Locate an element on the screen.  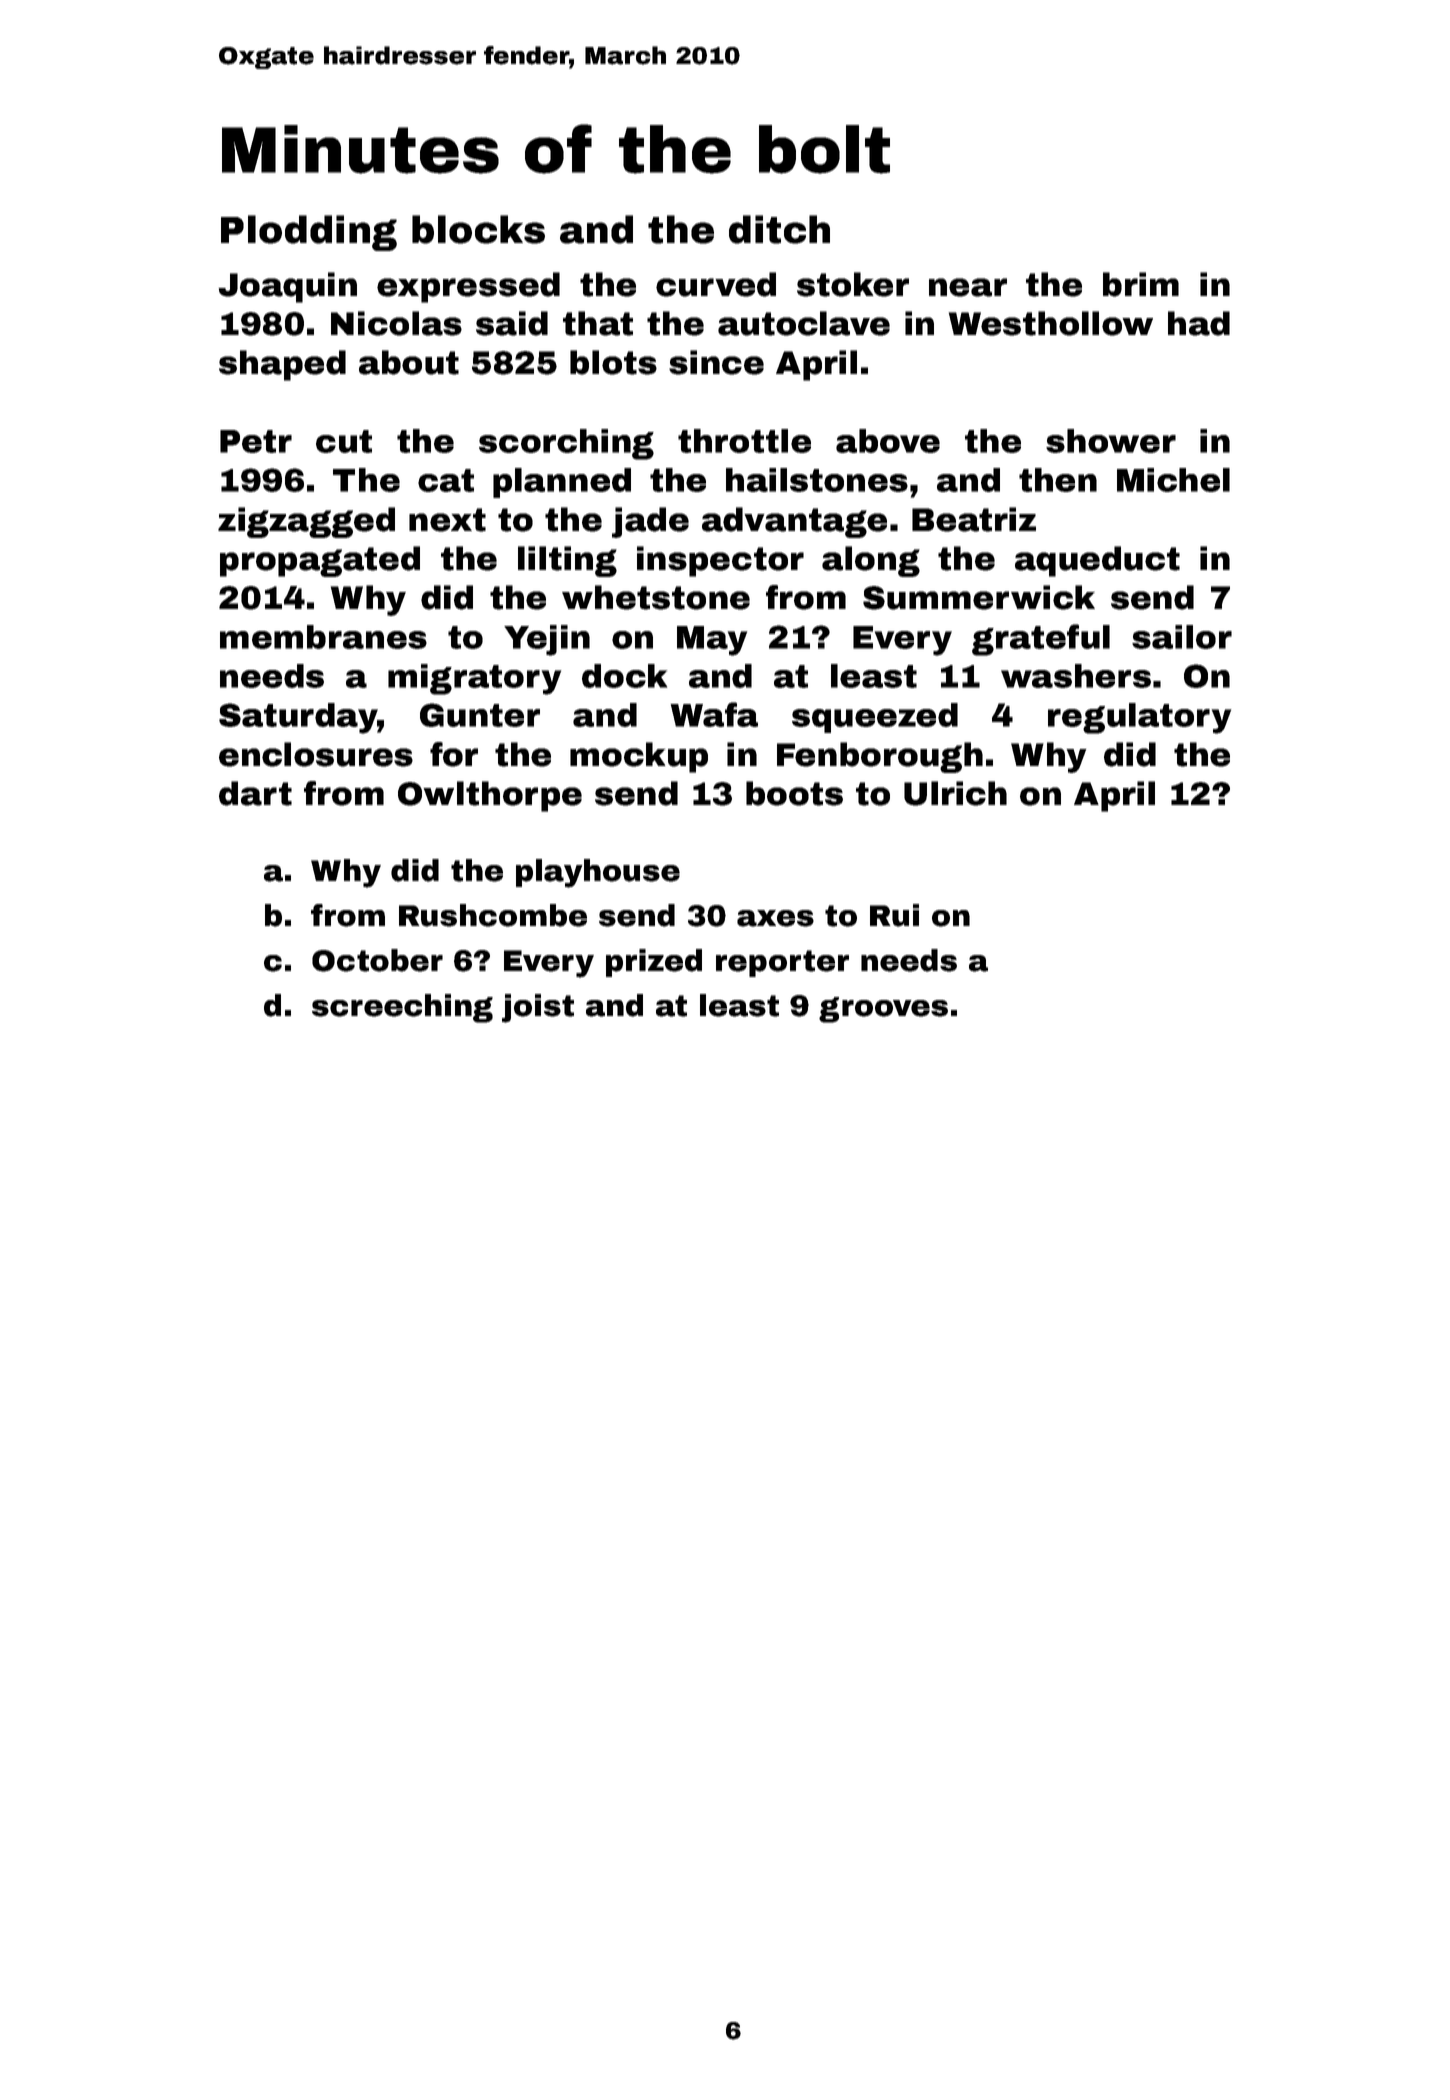
Michel is located at coordinates (1173, 480).
